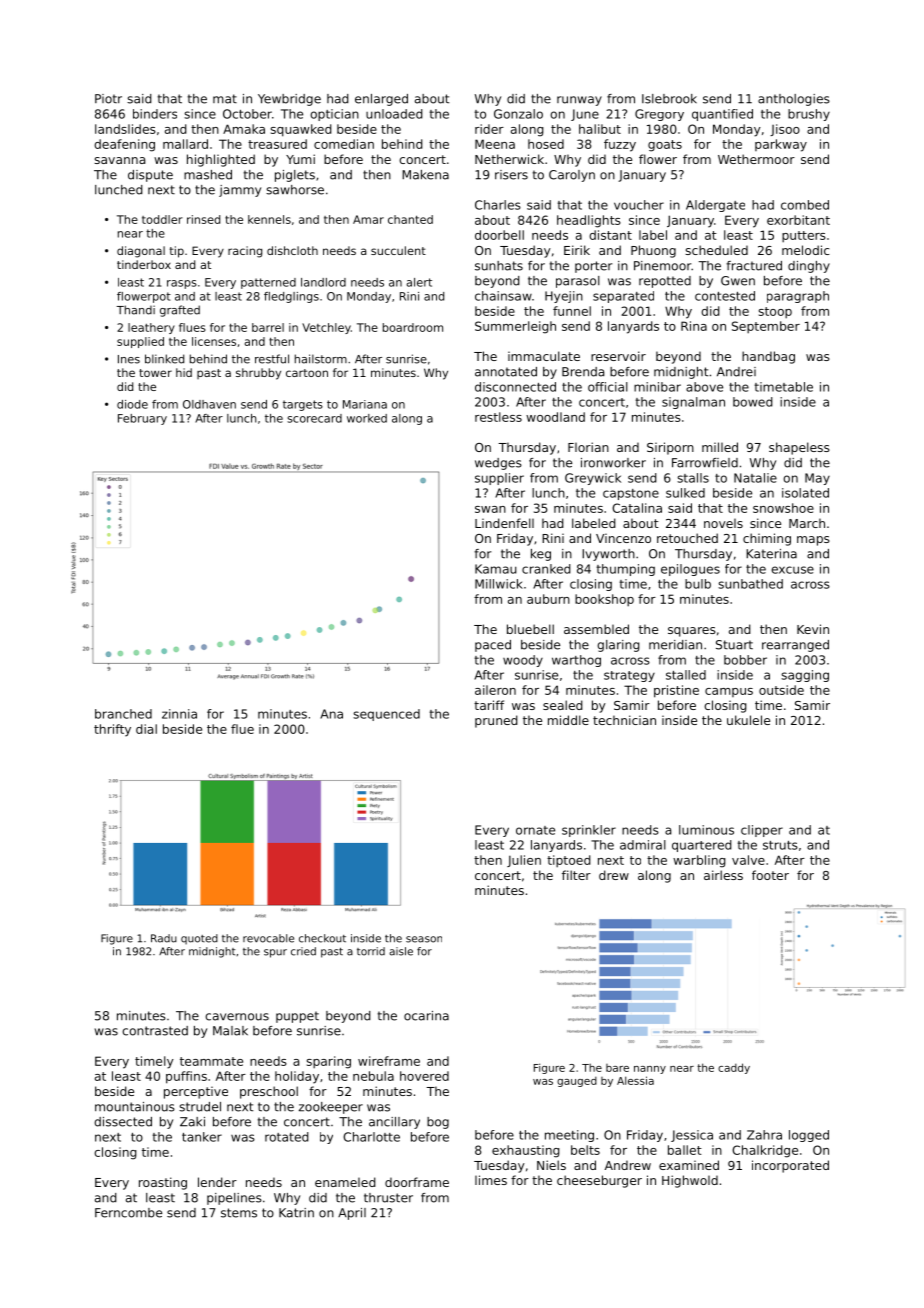 The width and height of the screenshot is (924, 1308). I want to click on Katrin, so click(296, 1213).
